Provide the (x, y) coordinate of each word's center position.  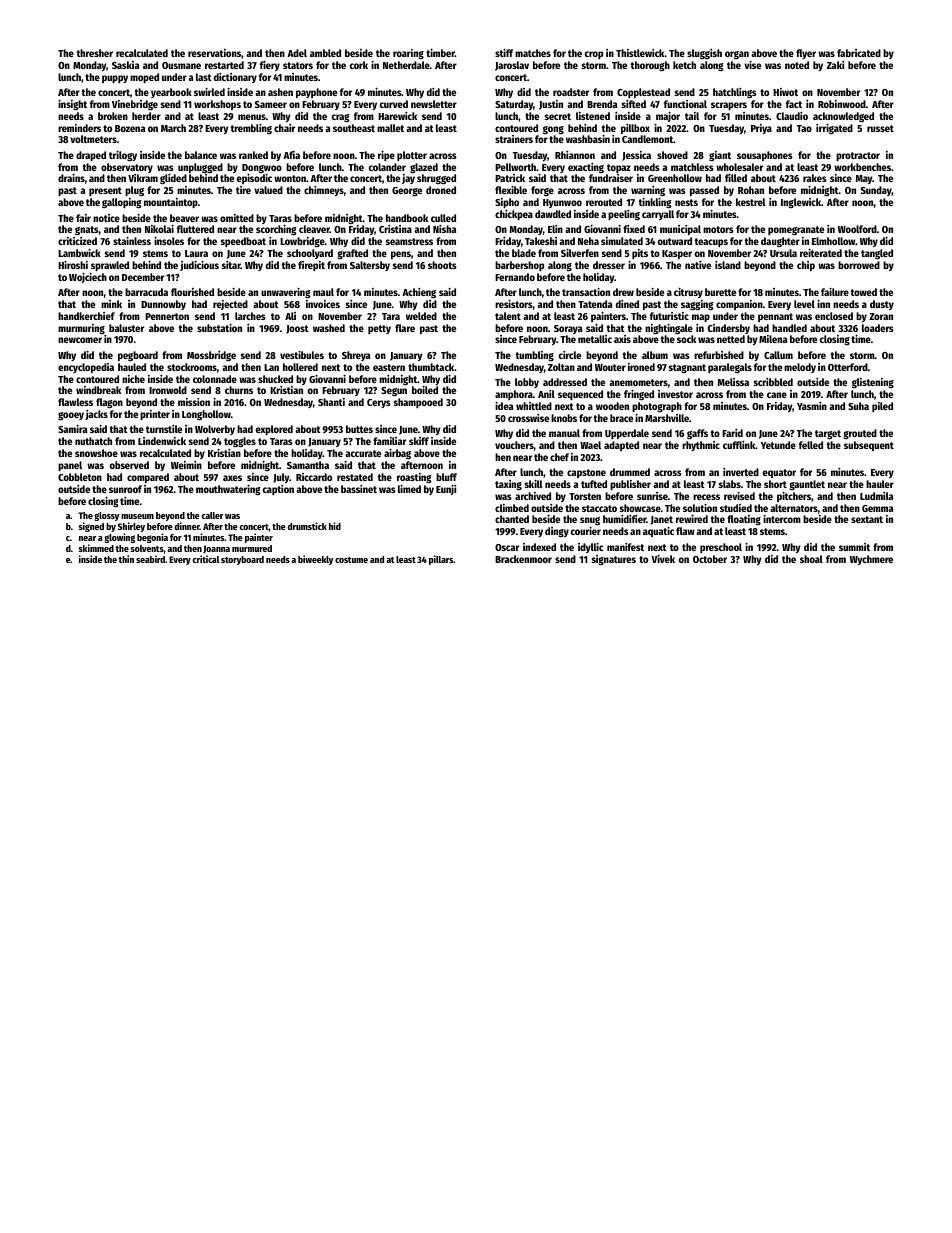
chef (559, 457)
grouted (860, 434)
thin (126, 559)
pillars (441, 560)
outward (675, 241)
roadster (571, 92)
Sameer (271, 104)
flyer (806, 54)
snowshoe (96, 453)
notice (106, 218)
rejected (230, 305)
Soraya (568, 329)
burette (720, 292)
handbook (407, 218)
